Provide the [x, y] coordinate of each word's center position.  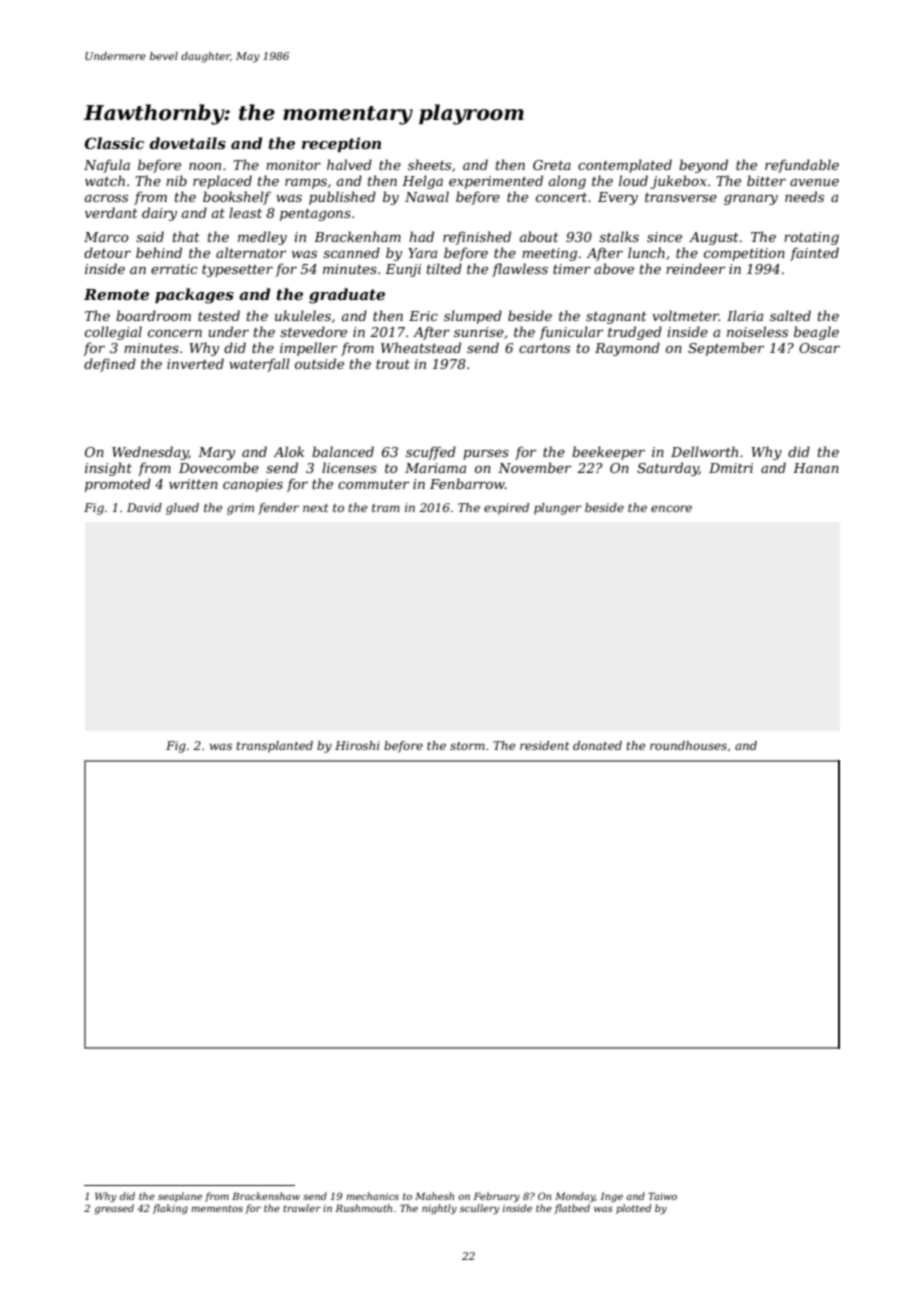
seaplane [180, 1197]
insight [108, 469]
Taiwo [662, 1196]
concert [561, 197]
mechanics [372, 1196]
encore [671, 508]
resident [544, 745]
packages [194, 296]
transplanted [274, 747]
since [664, 237]
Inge [611, 1197]
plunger [557, 509]
